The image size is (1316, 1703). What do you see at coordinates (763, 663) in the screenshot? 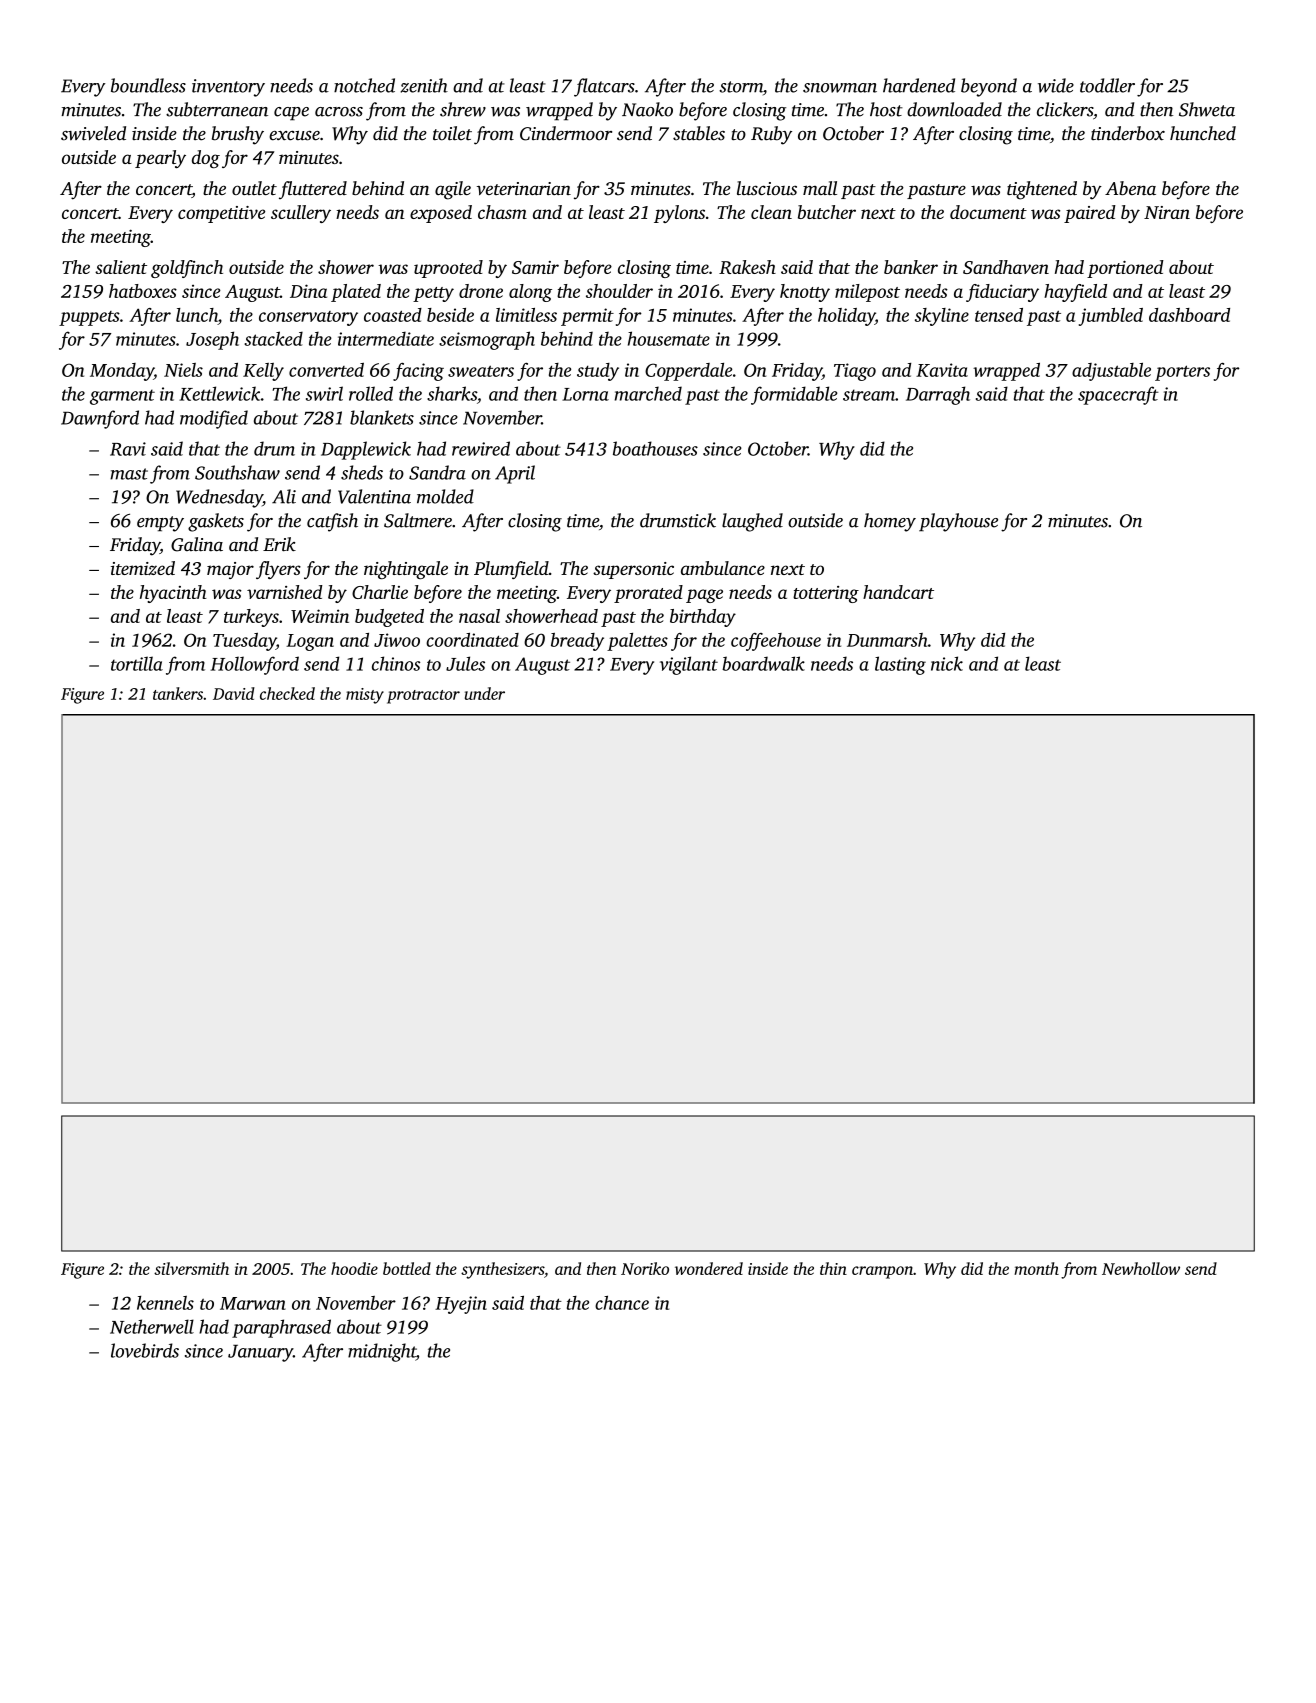
I see `boardwalk` at bounding box center [763, 663].
